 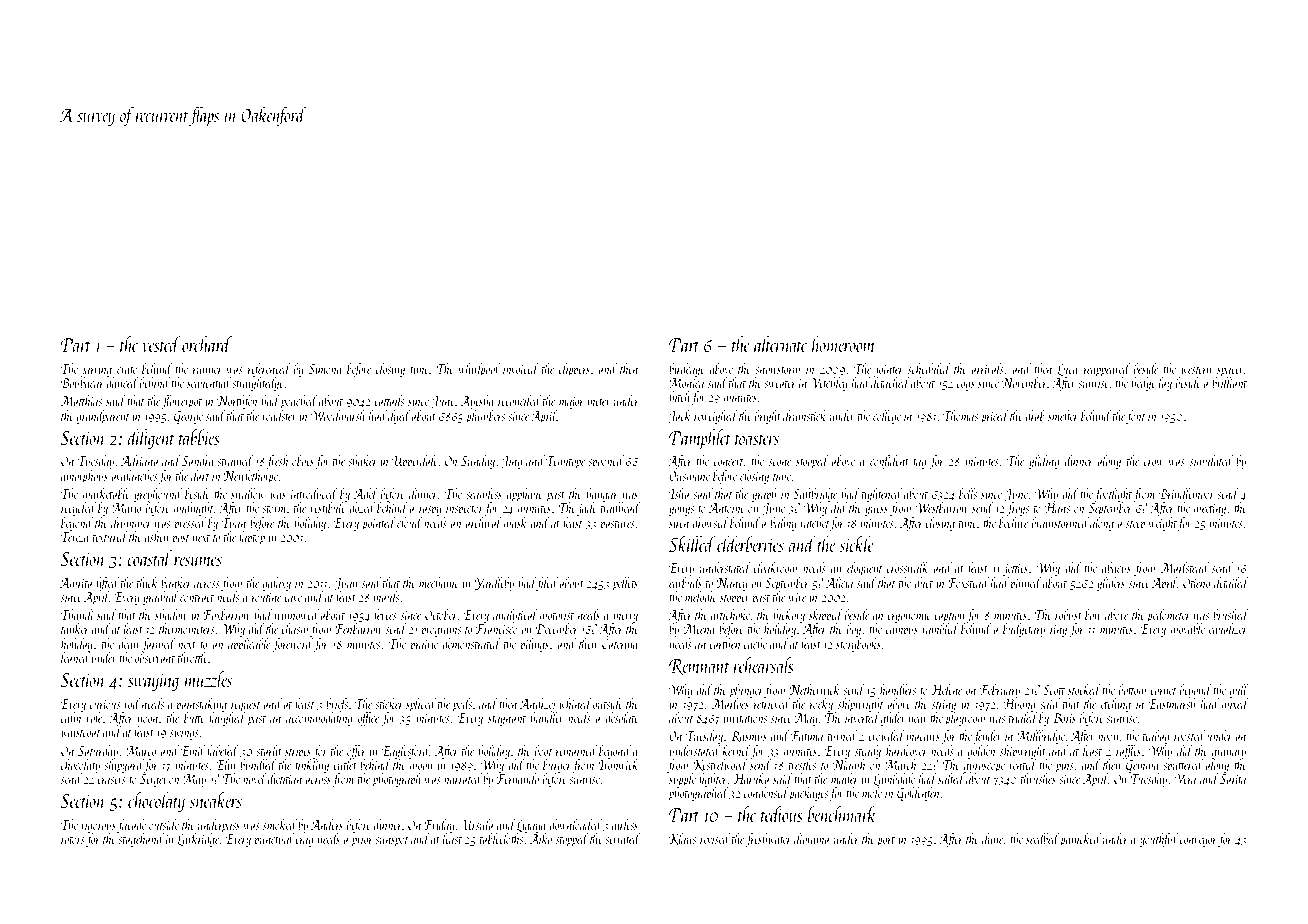 I want to click on jade, so click(x=587, y=509).
